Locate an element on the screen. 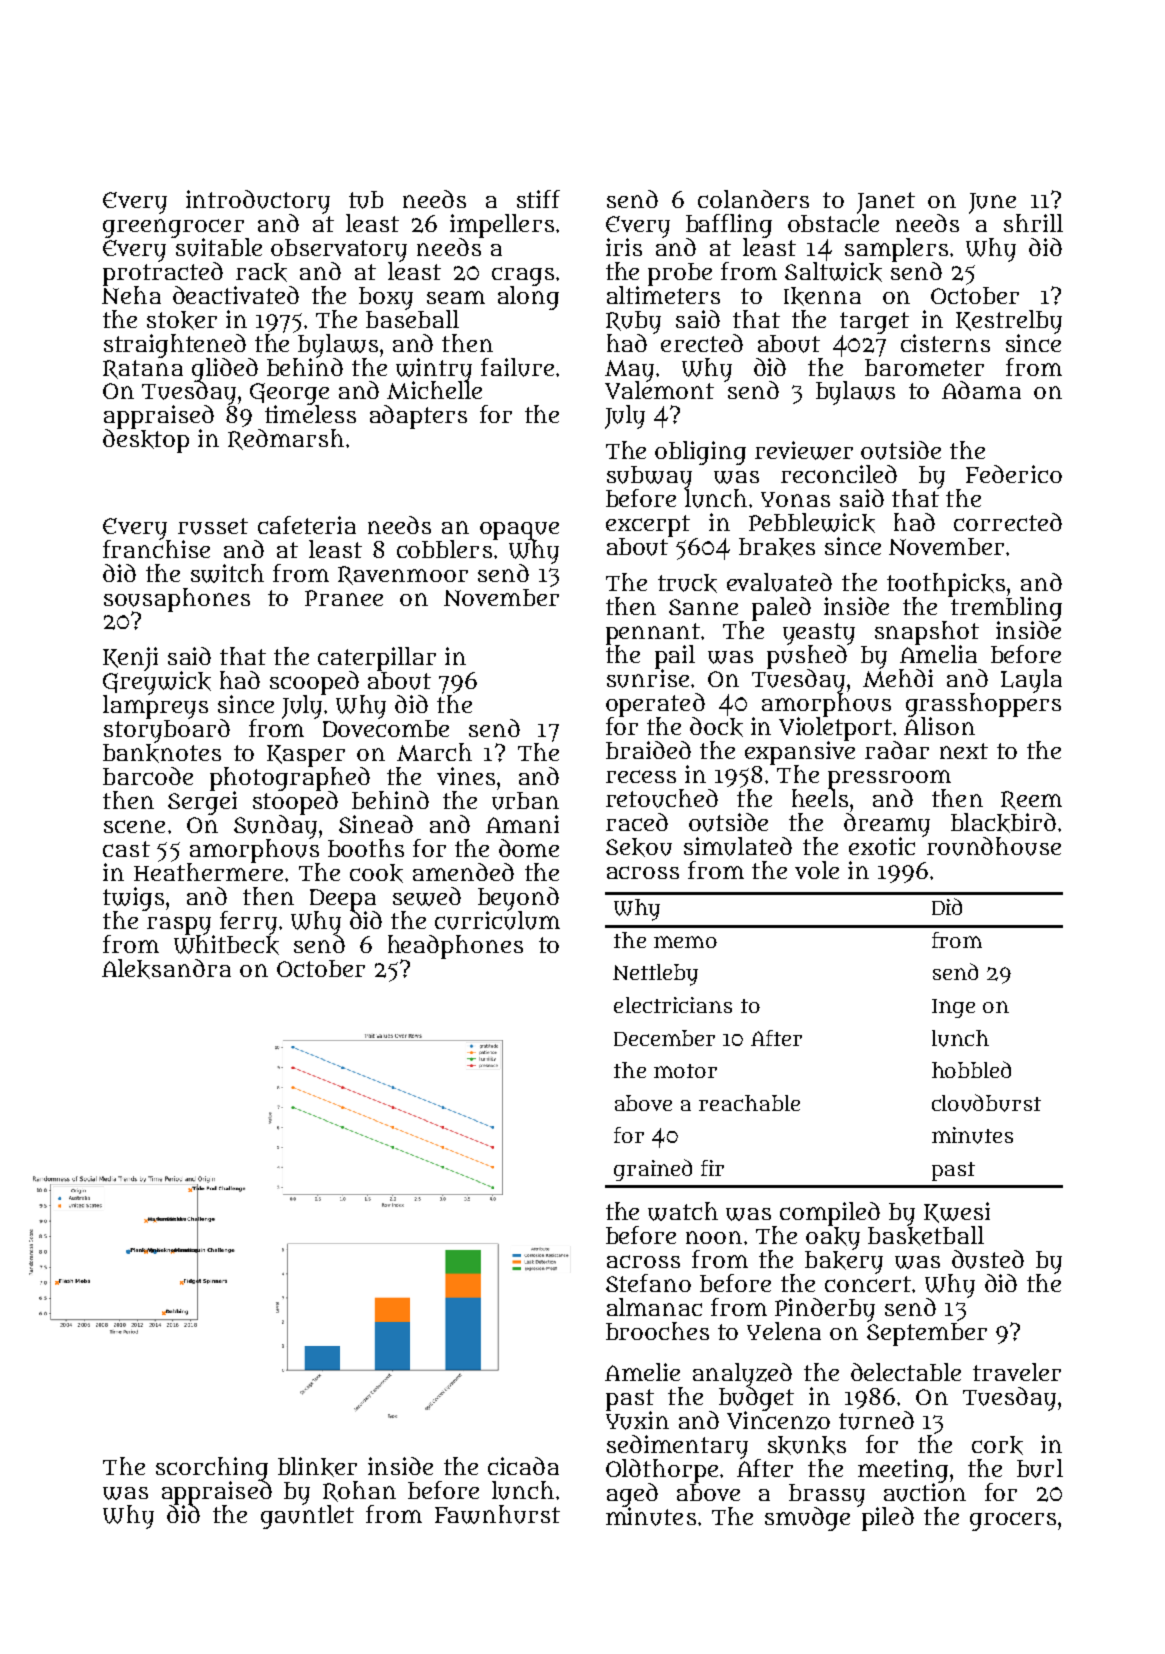 The width and height of the screenshot is (1165, 1654). Dovecombe is located at coordinates (386, 728).
